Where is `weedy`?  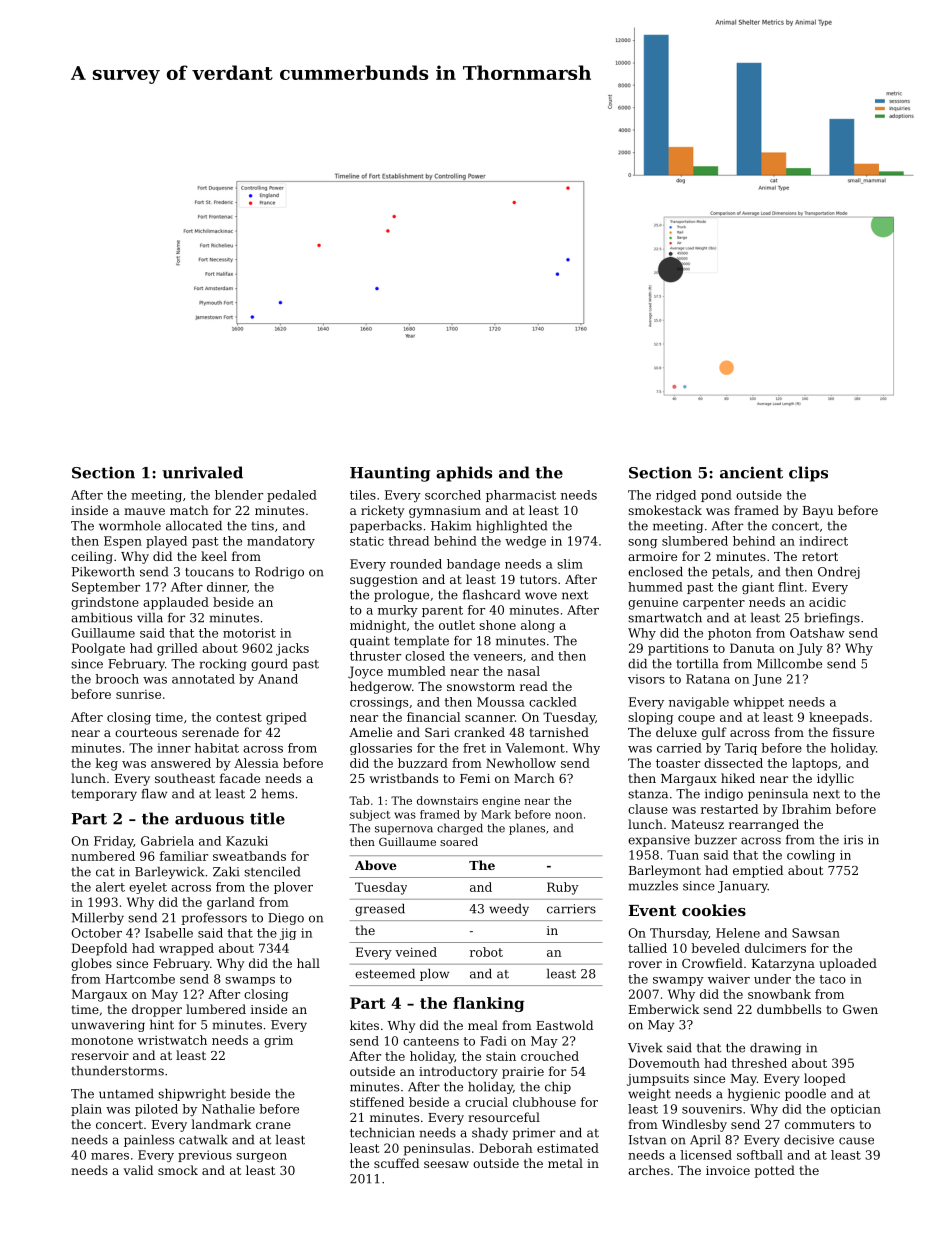
weedy is located at coordinates (509, 910).
